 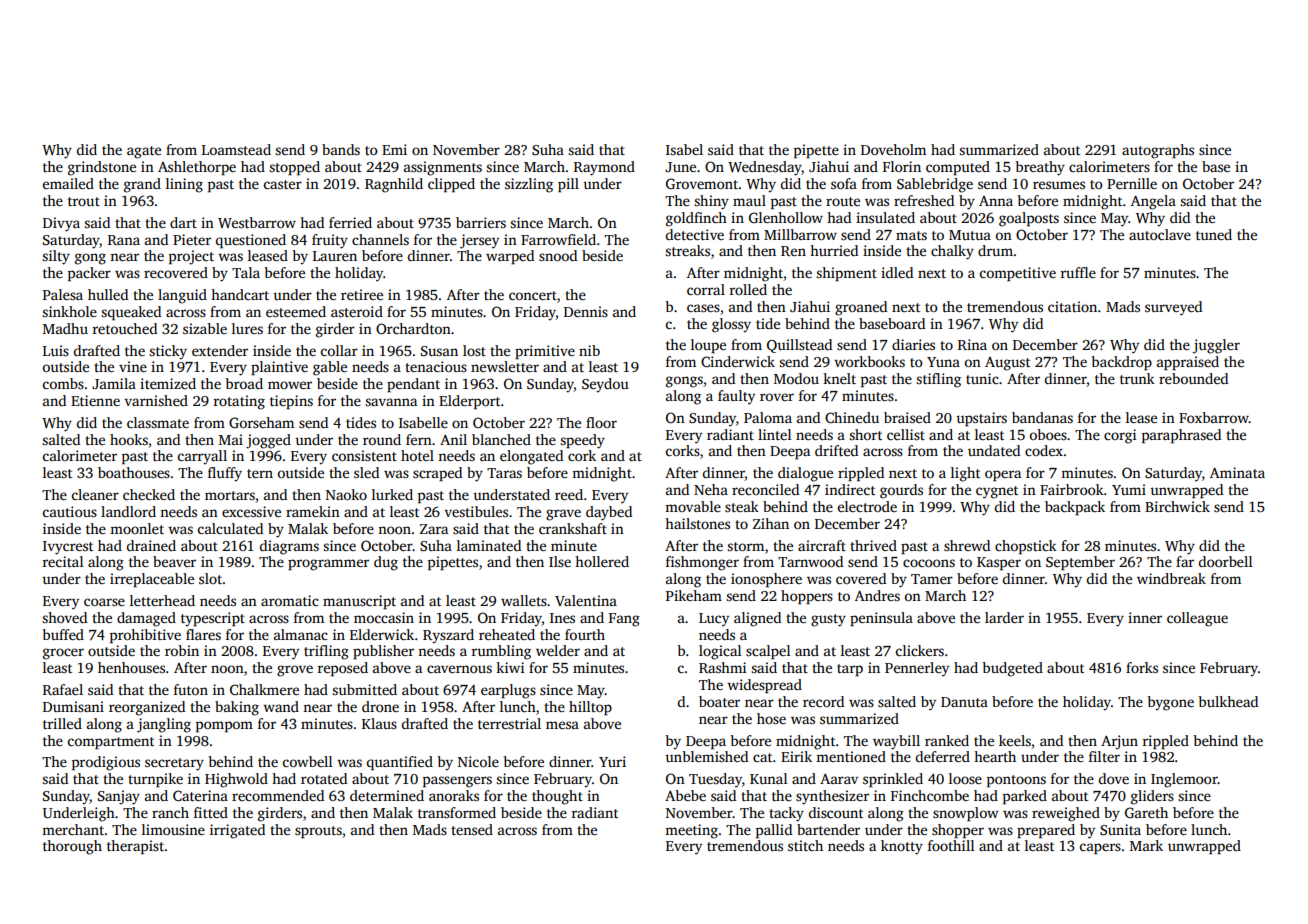 I want to click on corral, so click(x=706, y=289).
